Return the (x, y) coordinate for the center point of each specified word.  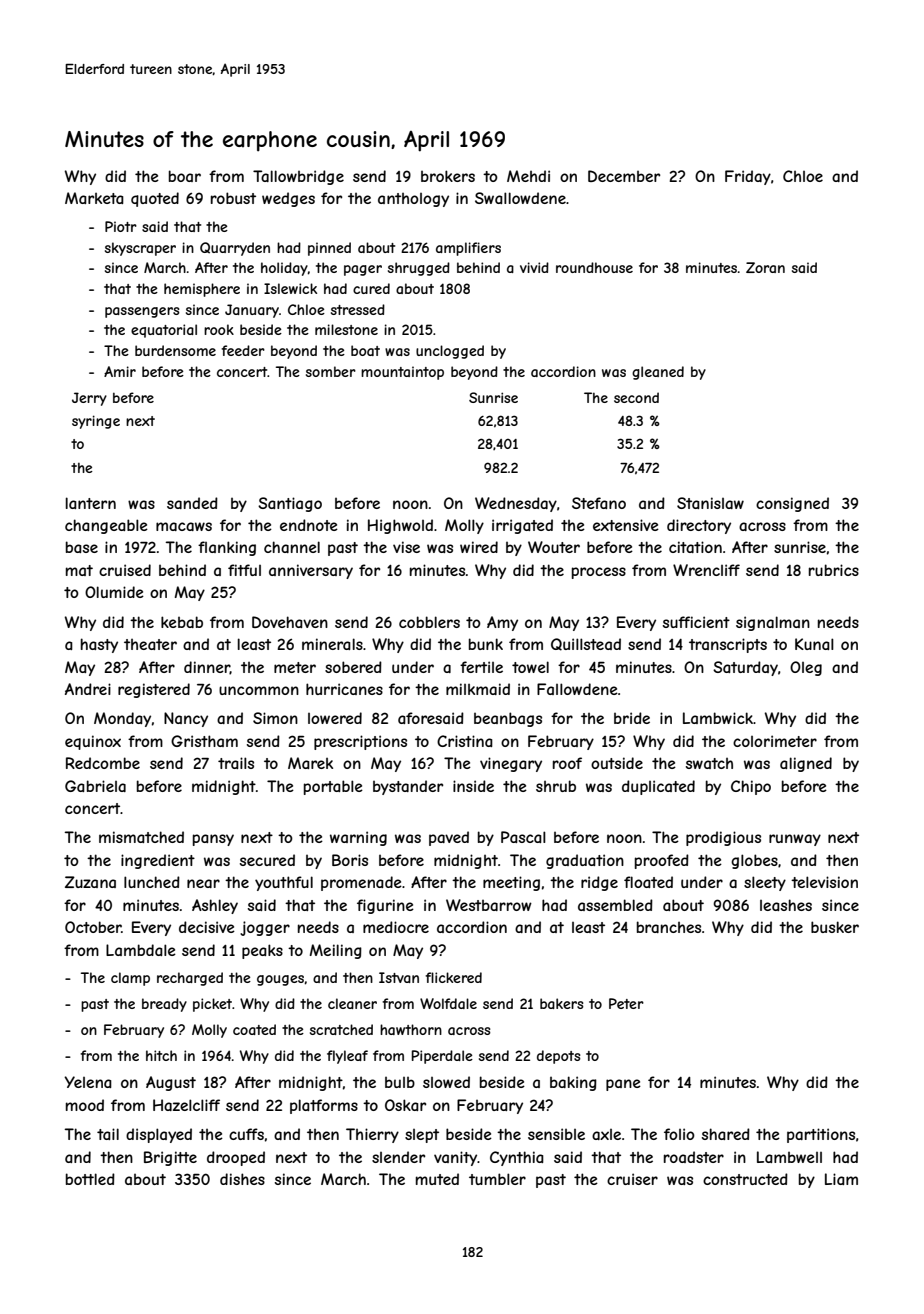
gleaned (658, 373)
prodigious (723, 838)
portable (333, 787)
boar (185, 176)
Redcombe (103, 763)
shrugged (419, 269)
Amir (120, 371)
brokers (448, 176)
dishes (242, 1179)
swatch (709, 763)
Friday (748, 177)
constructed (745, 1179)
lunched (152, 882)
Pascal (523, 837)
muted (437, 1179)
